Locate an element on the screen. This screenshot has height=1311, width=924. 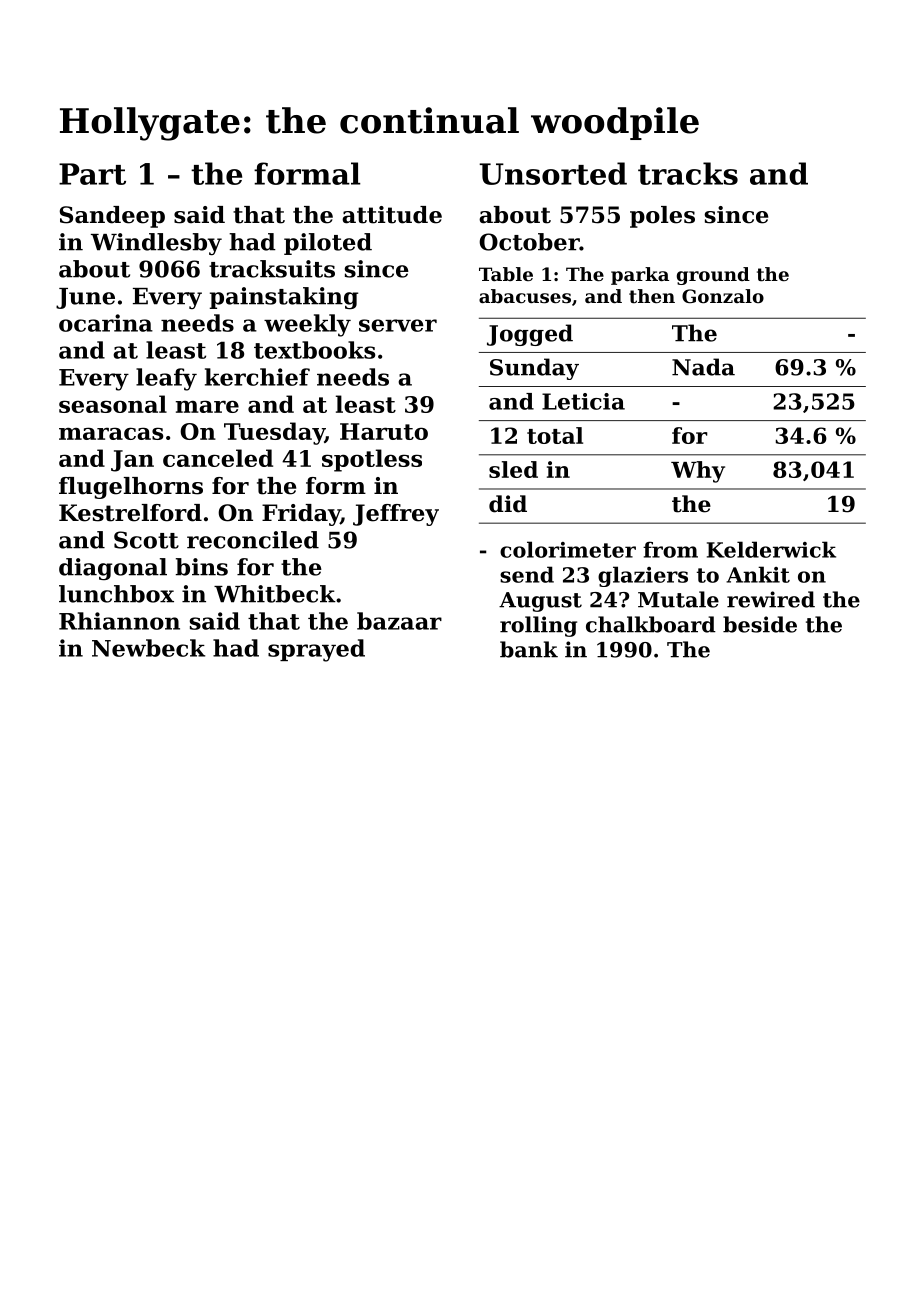
Unsorted is located at coordinates (553, 173).
